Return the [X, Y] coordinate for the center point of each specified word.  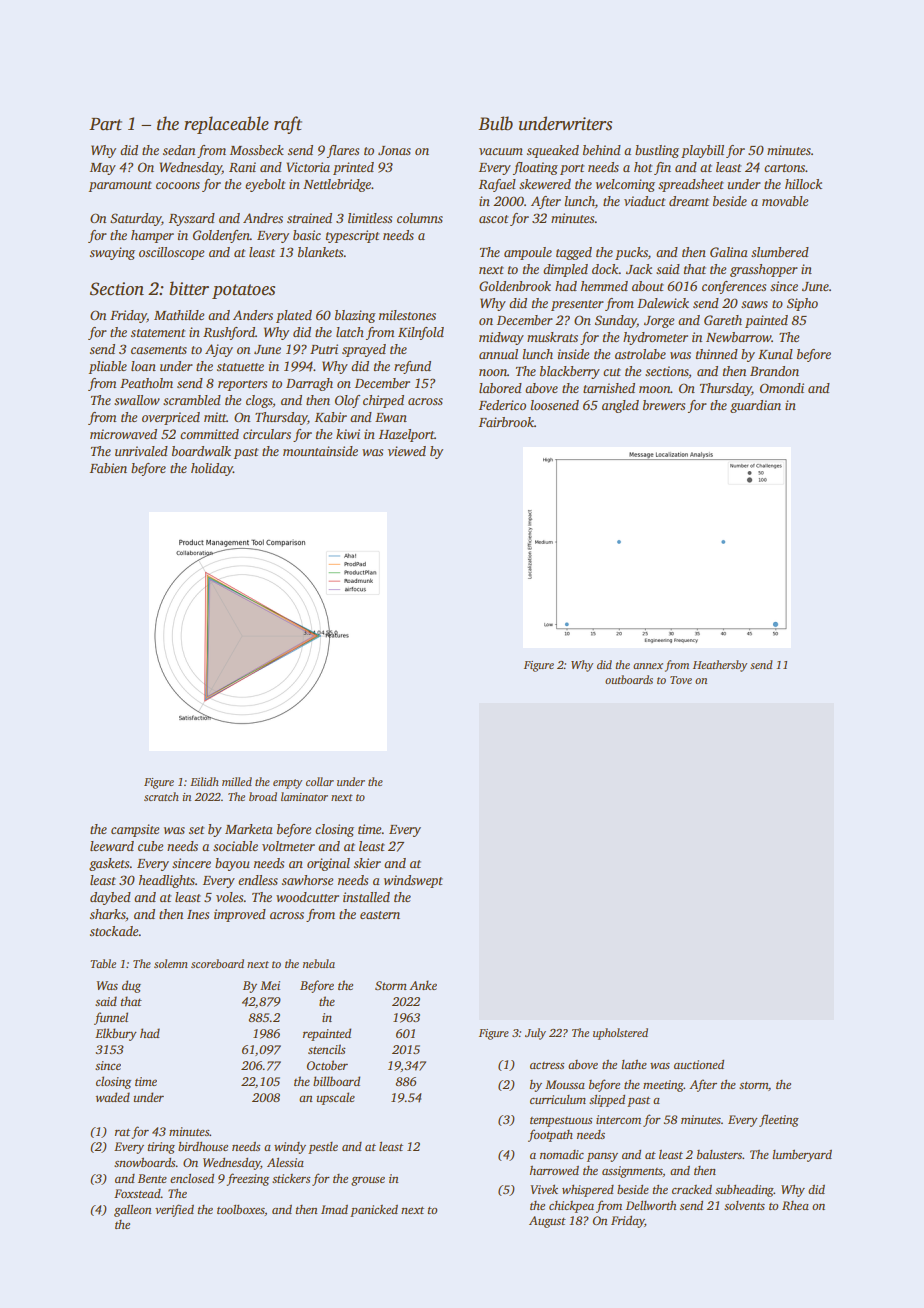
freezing [247, 1179]
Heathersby [720, 666]
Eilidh [204, 781]
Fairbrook [506, 422]
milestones [407, 315]
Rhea [795, 1205]
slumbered [780, 252]
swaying [112, 253]
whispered [588, 1191]
